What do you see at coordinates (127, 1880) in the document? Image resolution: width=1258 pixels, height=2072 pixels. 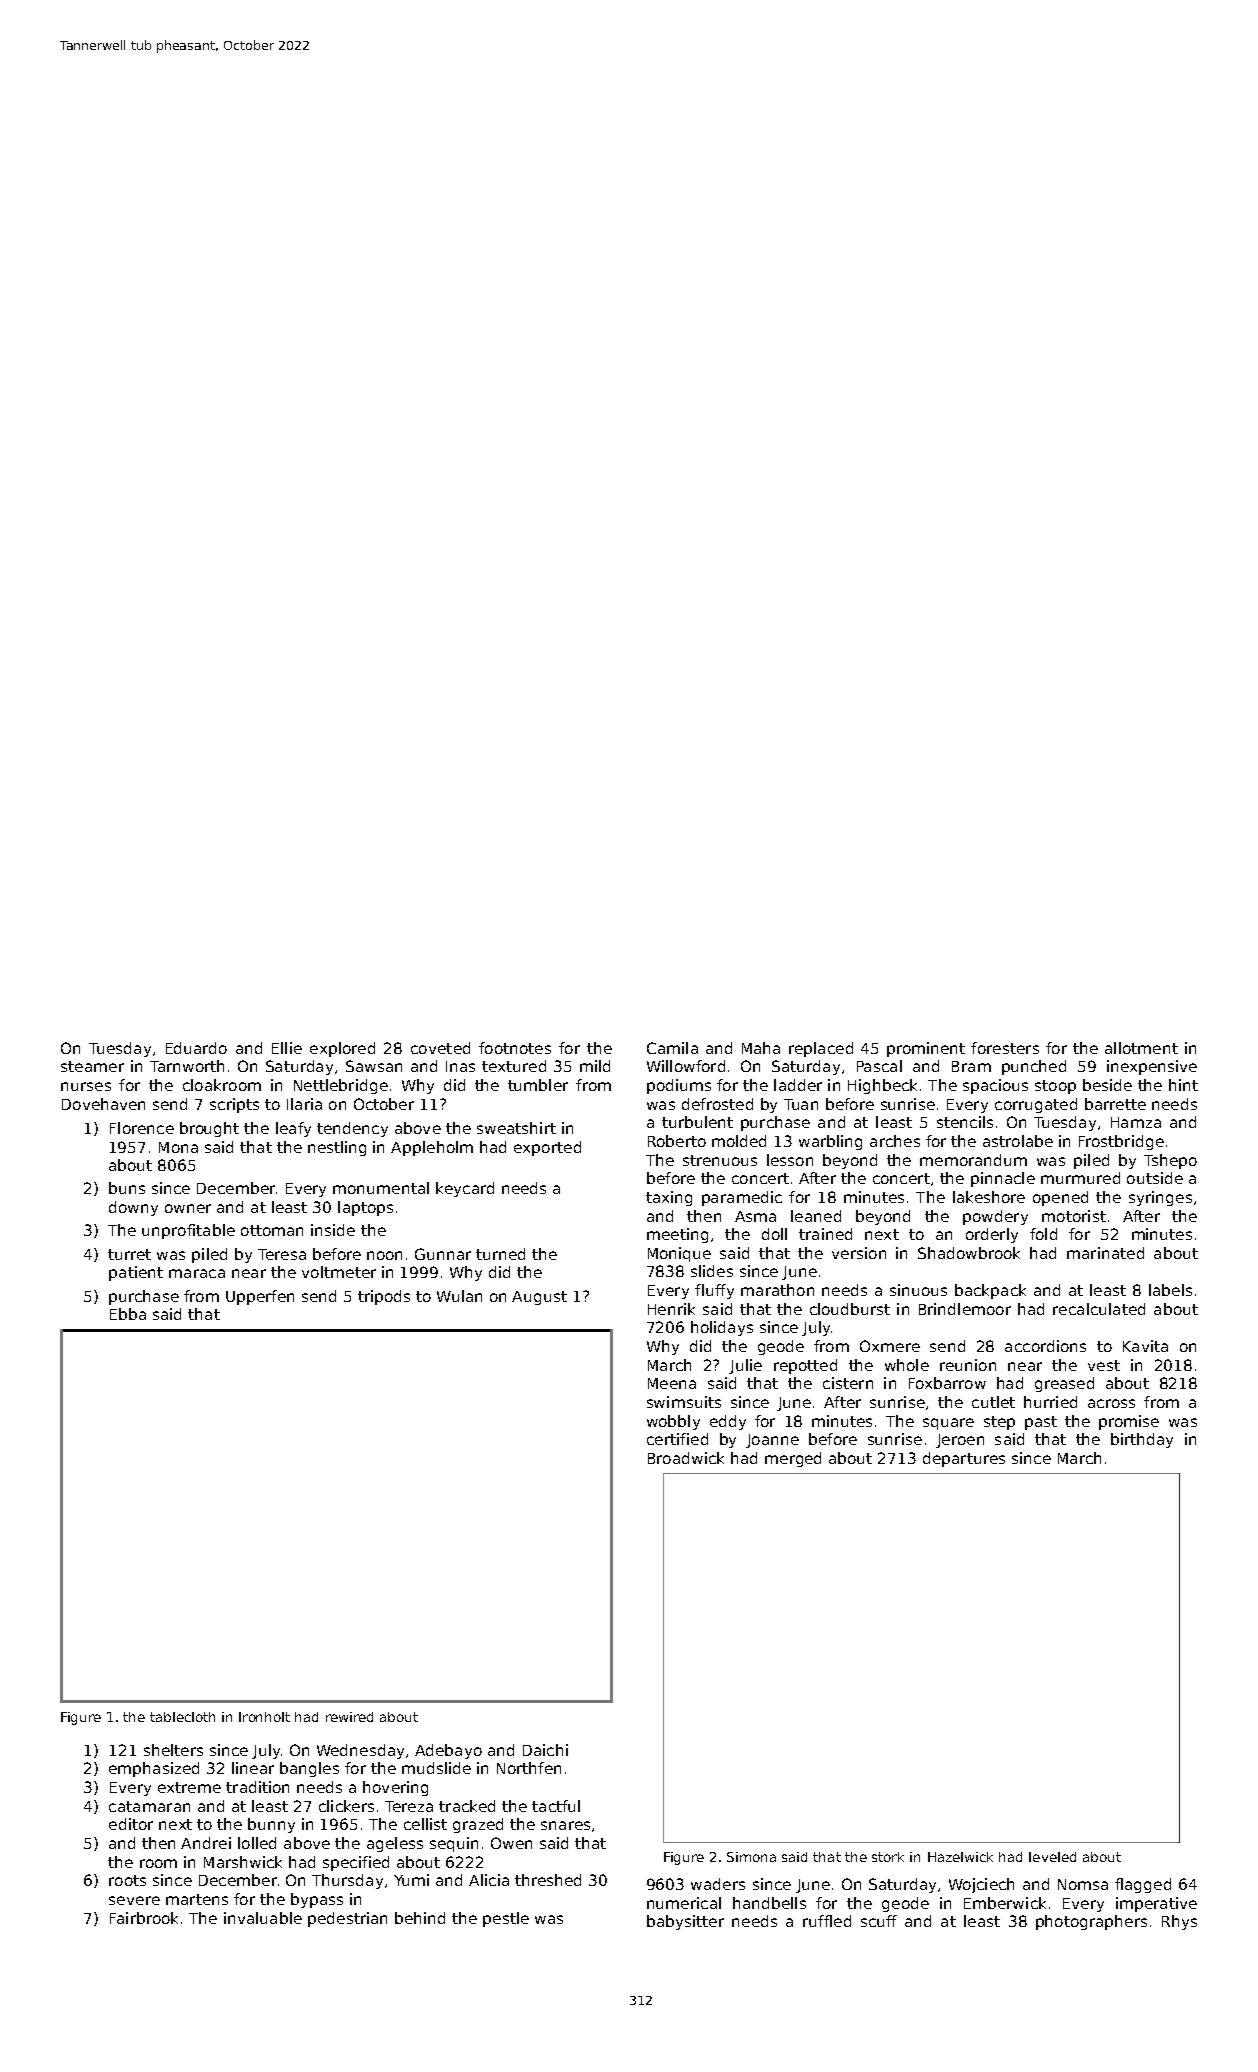 I see `roots` at bounding box center [127, 1880].
